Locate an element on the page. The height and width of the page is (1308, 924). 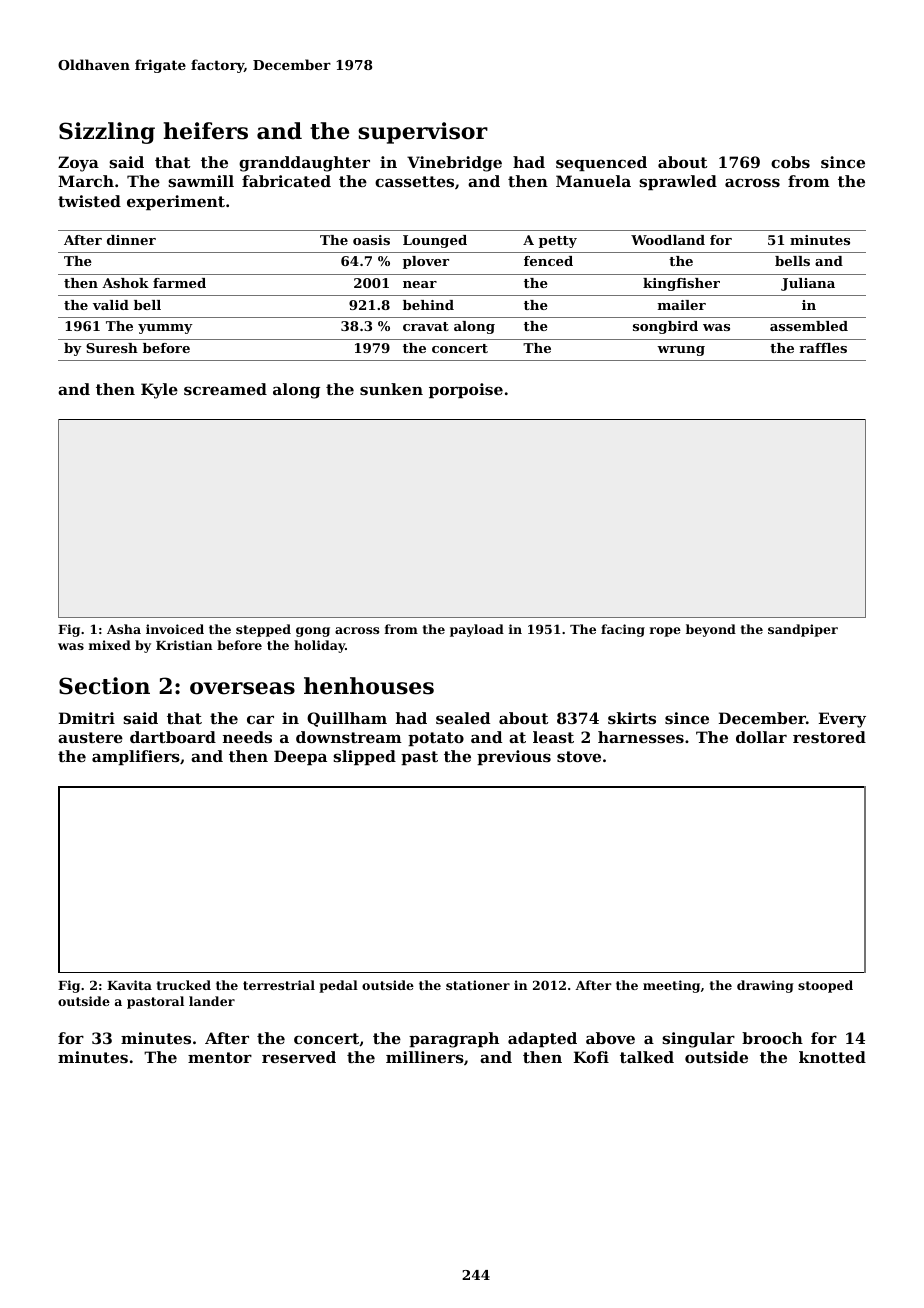
Kristian is located at coordinates (184, 645).
